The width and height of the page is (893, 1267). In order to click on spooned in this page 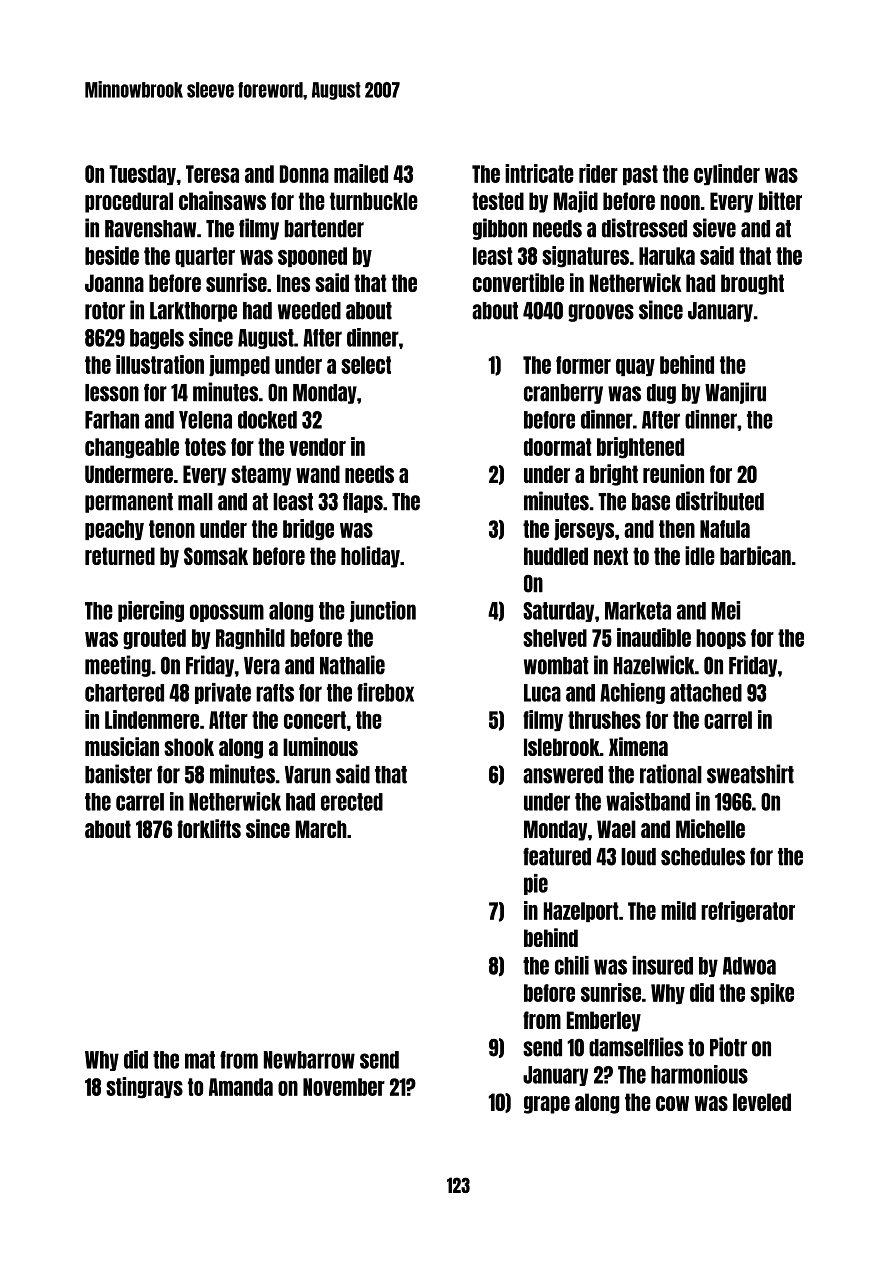, I will do `click(312, 257)`.
